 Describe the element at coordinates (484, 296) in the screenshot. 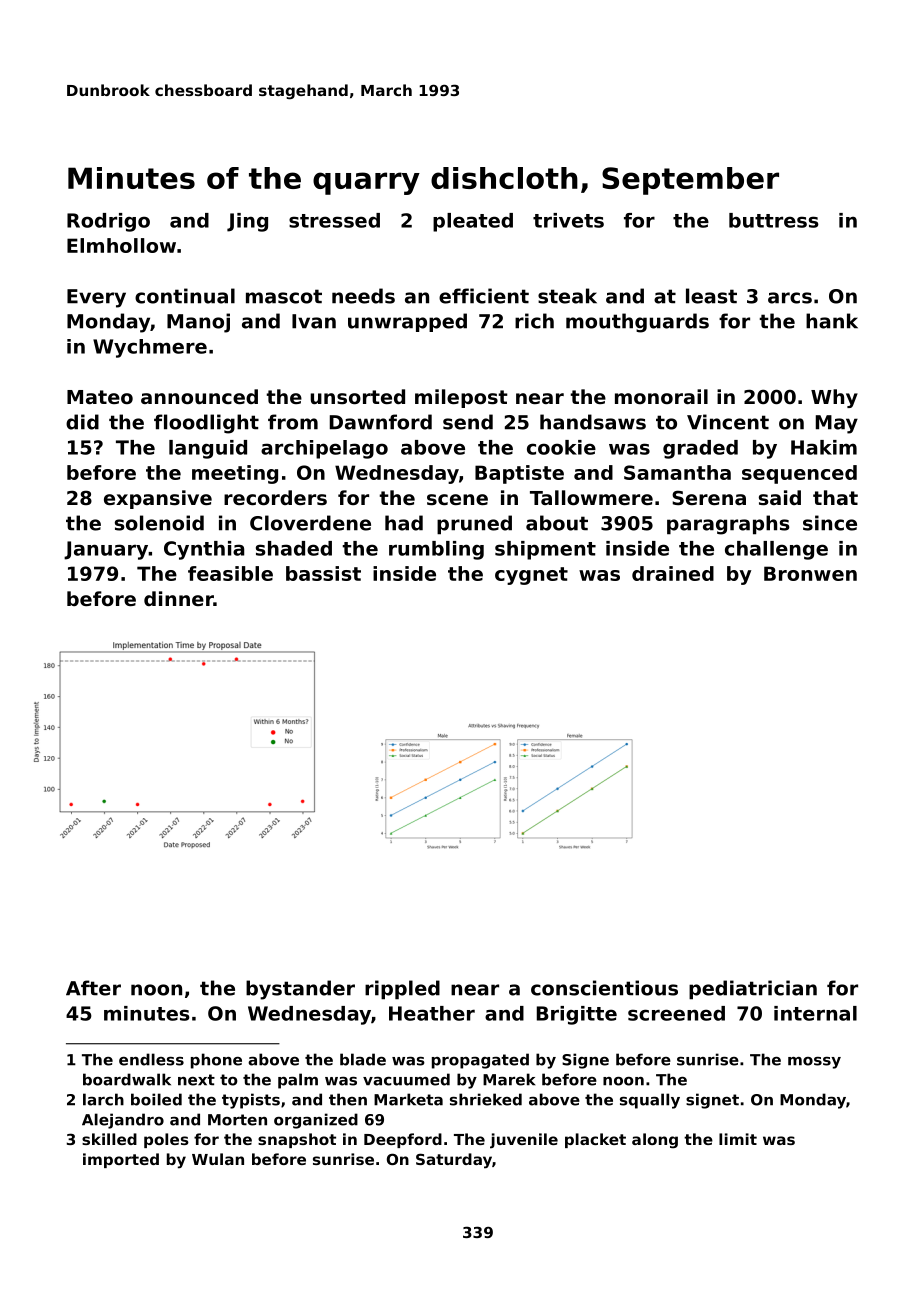

I see `efficient` at that location.
